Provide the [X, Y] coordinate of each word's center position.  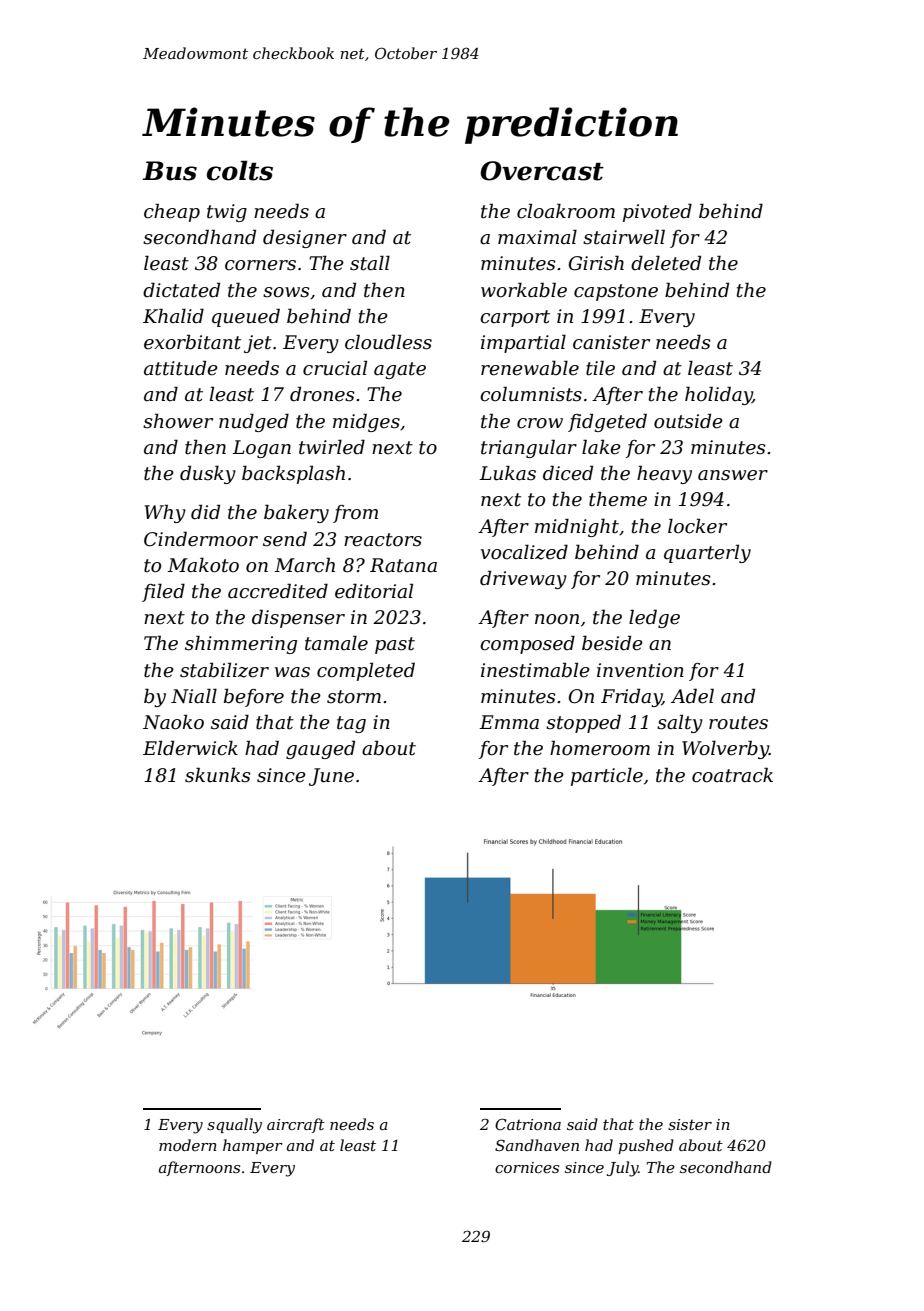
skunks [218, 775]
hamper [253, 1146]
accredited [278, 591]
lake [601, 447]
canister [611, 342]
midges [366, 422]
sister [690, 1124]
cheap [172, 212]
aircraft [296, 1125]
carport [515, 318]
